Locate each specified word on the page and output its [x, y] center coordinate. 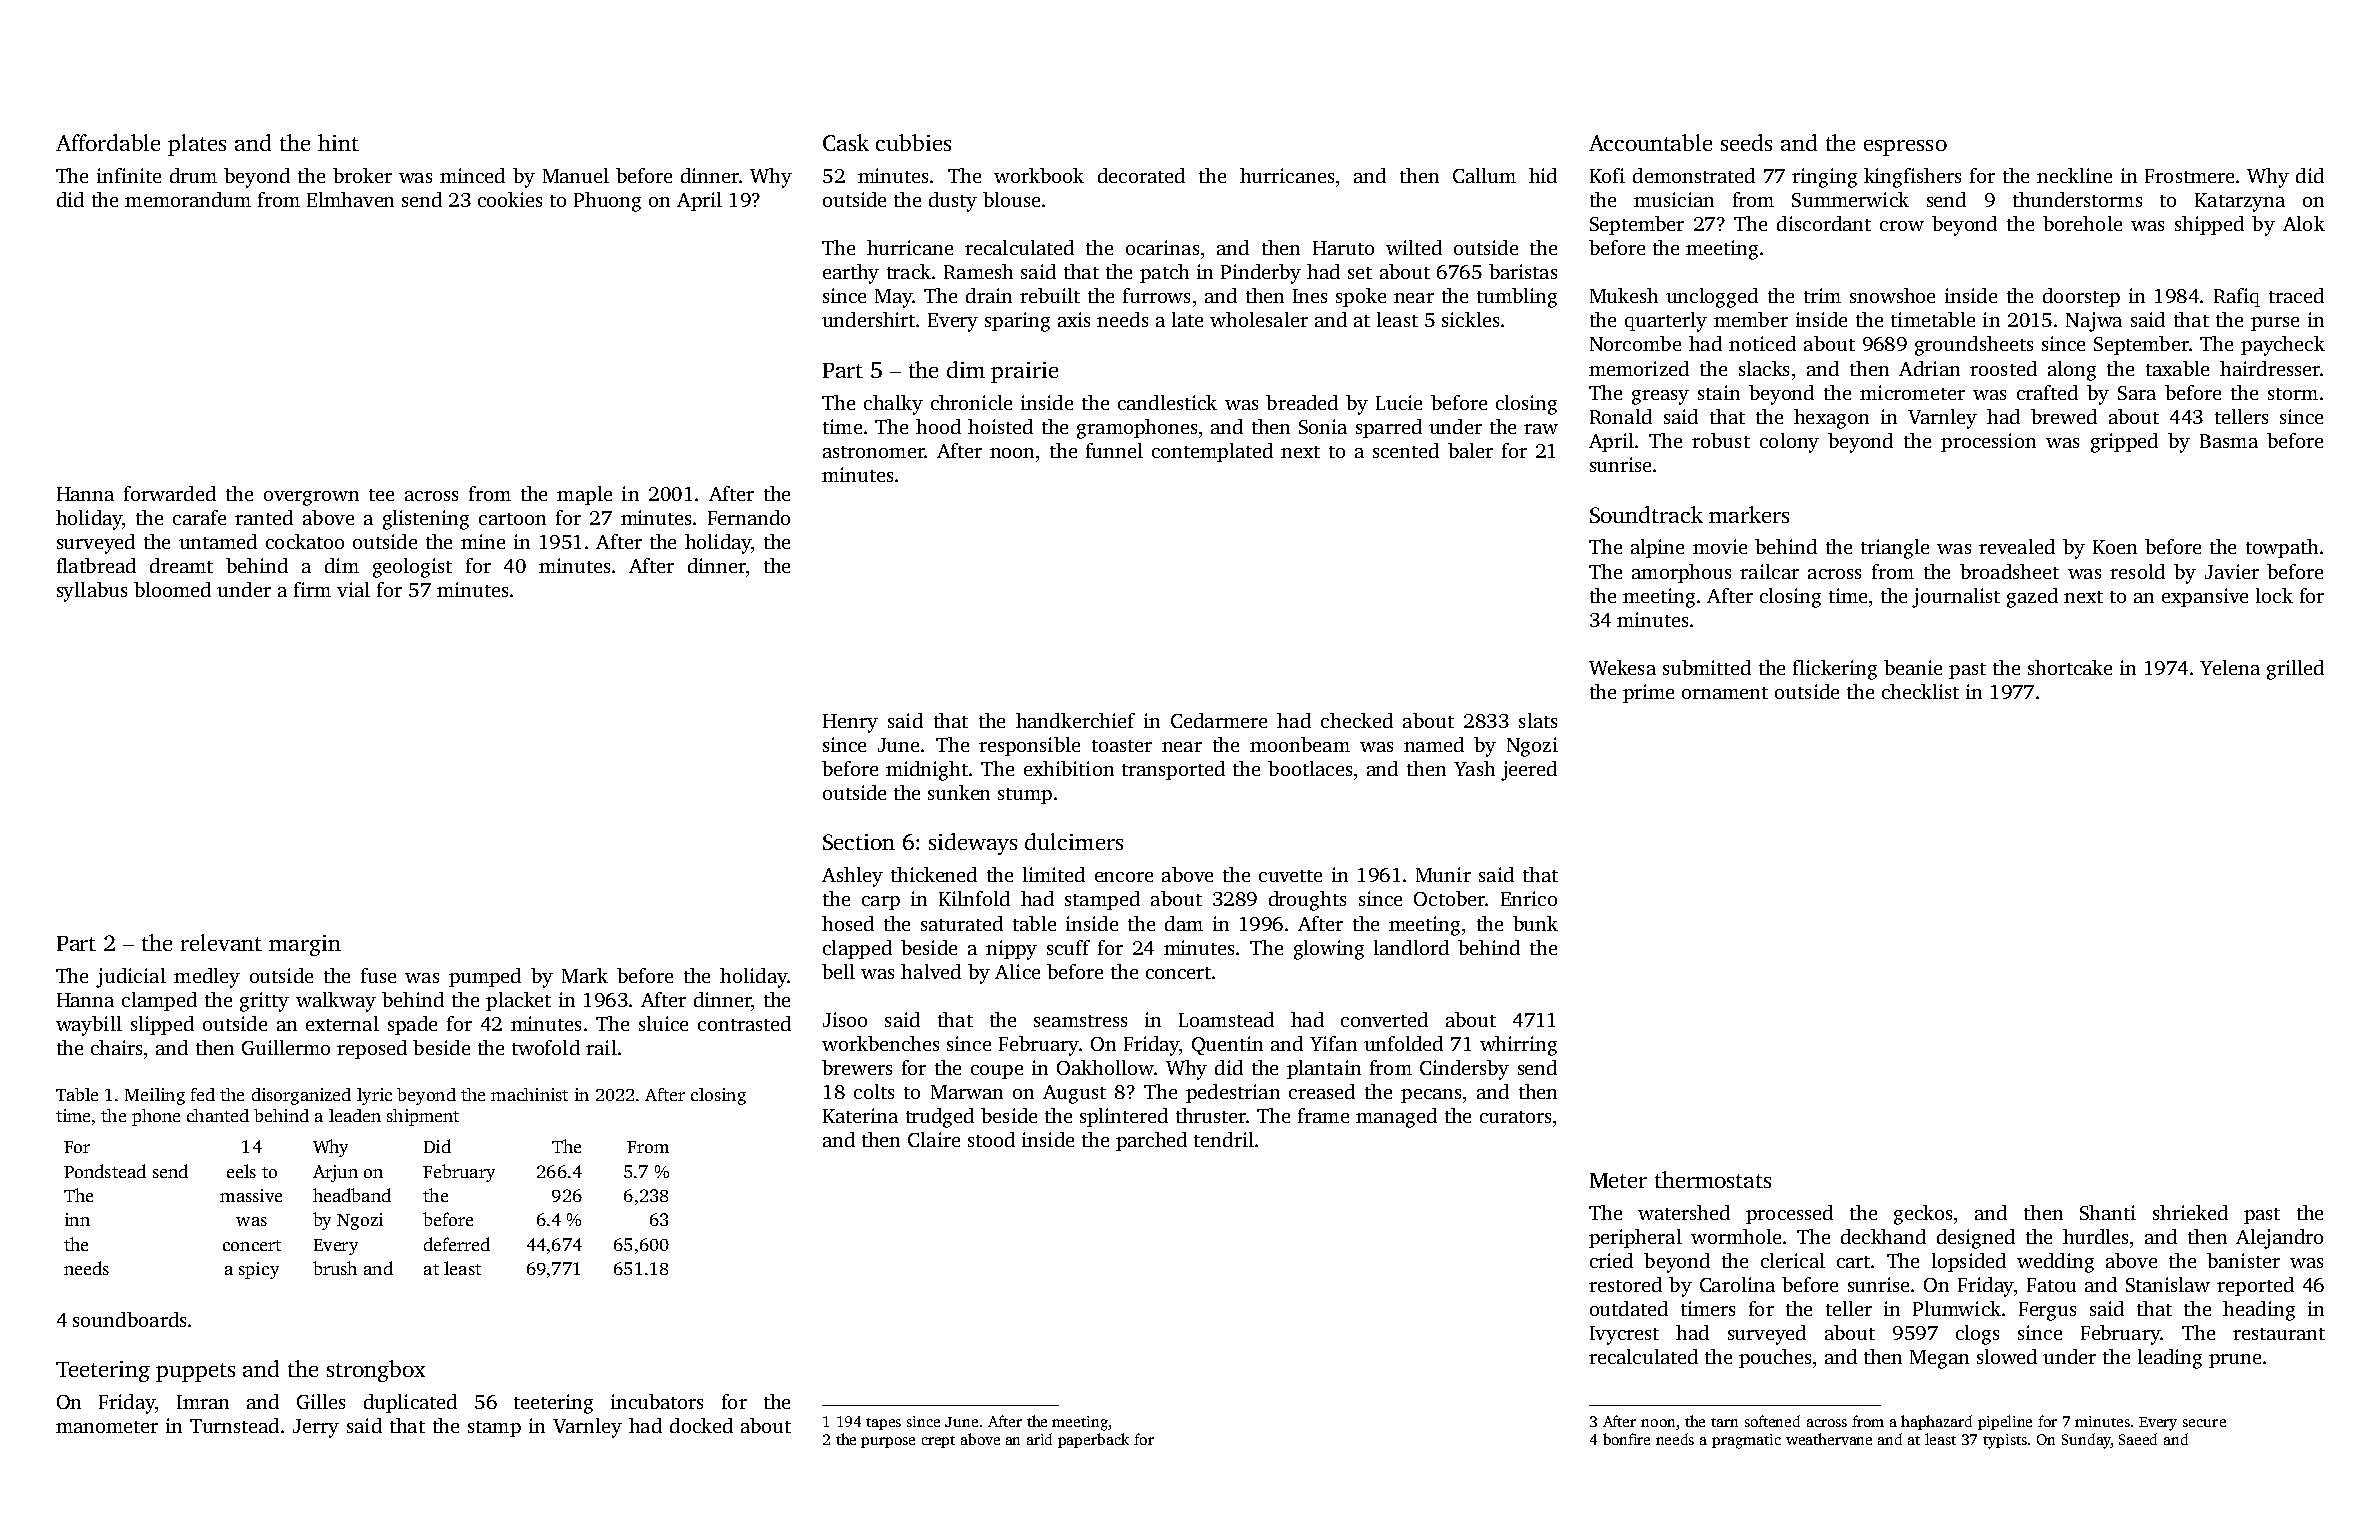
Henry [850, 723]
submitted [1707, 667]
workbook [1039, 175]
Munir [1443, 874]
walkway [336, 1002]
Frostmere [2189, 176]
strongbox [376, 1371]
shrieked [2190, 1212]
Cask [846, 142]
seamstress [1080, 1021]
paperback [1093, 1440]
